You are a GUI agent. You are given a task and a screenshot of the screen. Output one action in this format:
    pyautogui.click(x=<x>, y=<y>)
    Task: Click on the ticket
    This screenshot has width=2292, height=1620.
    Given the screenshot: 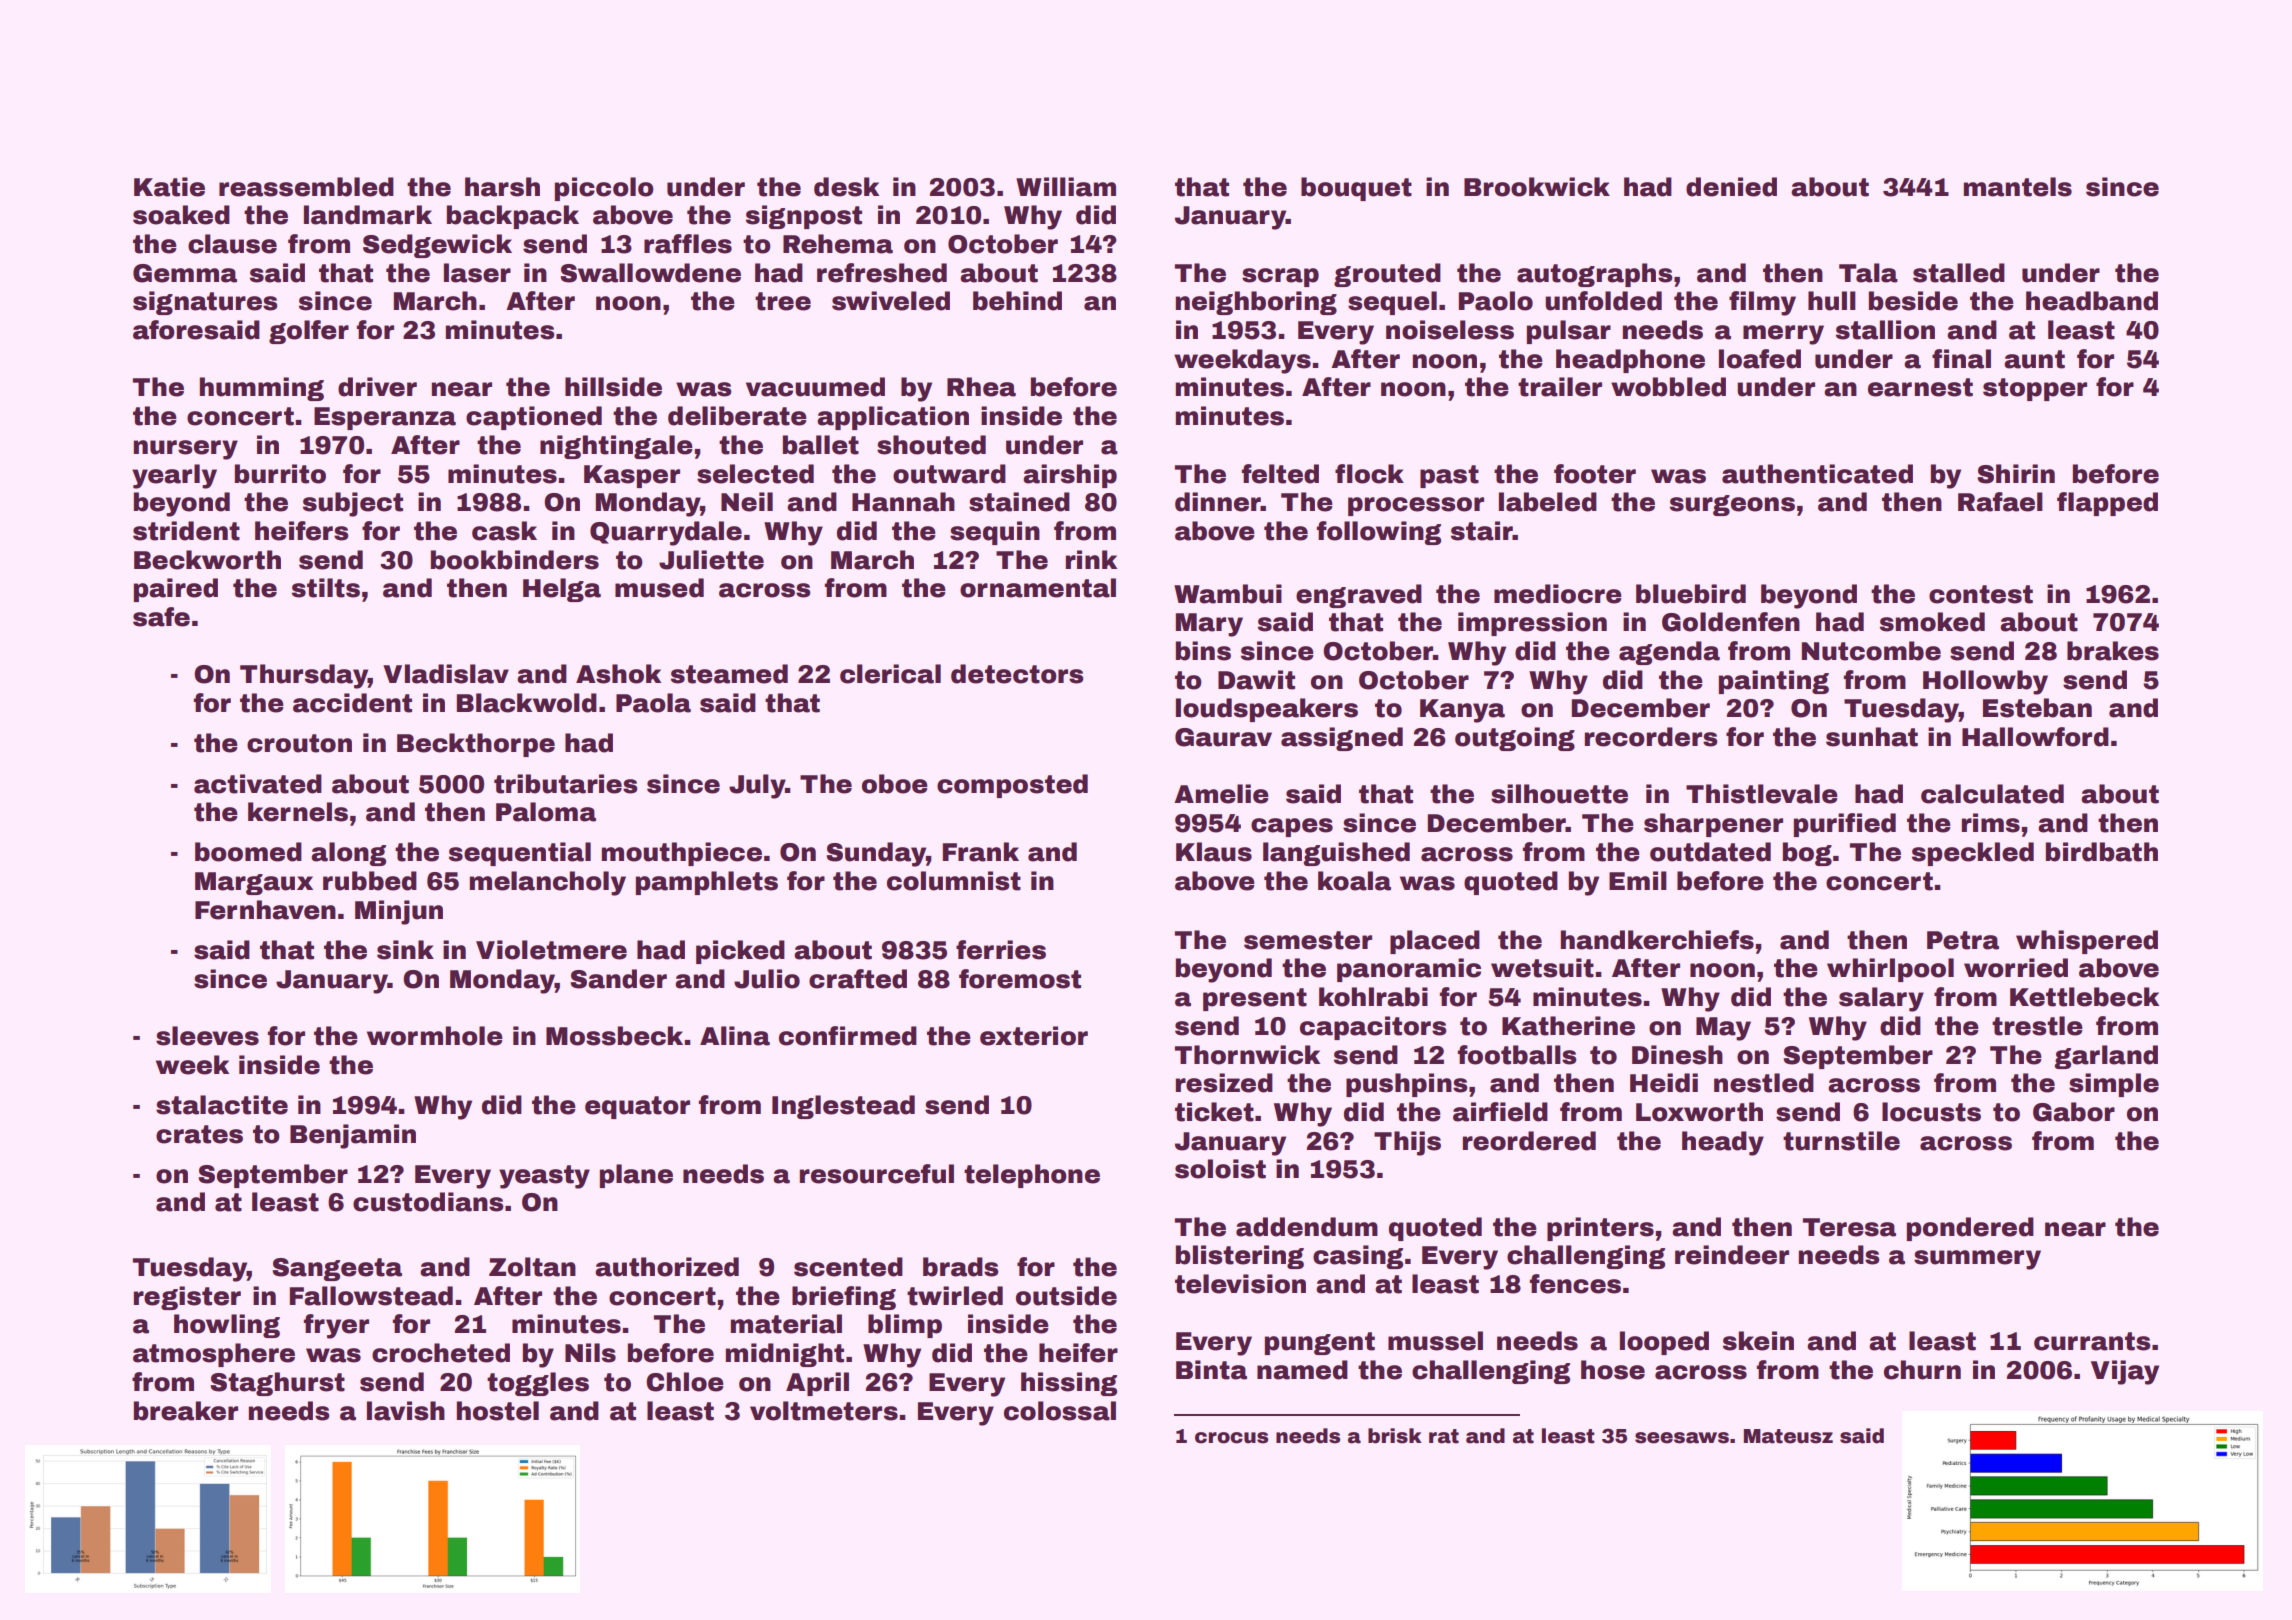 What is the action you would take?
    pyautogui.click(x=1214, y=1112)
